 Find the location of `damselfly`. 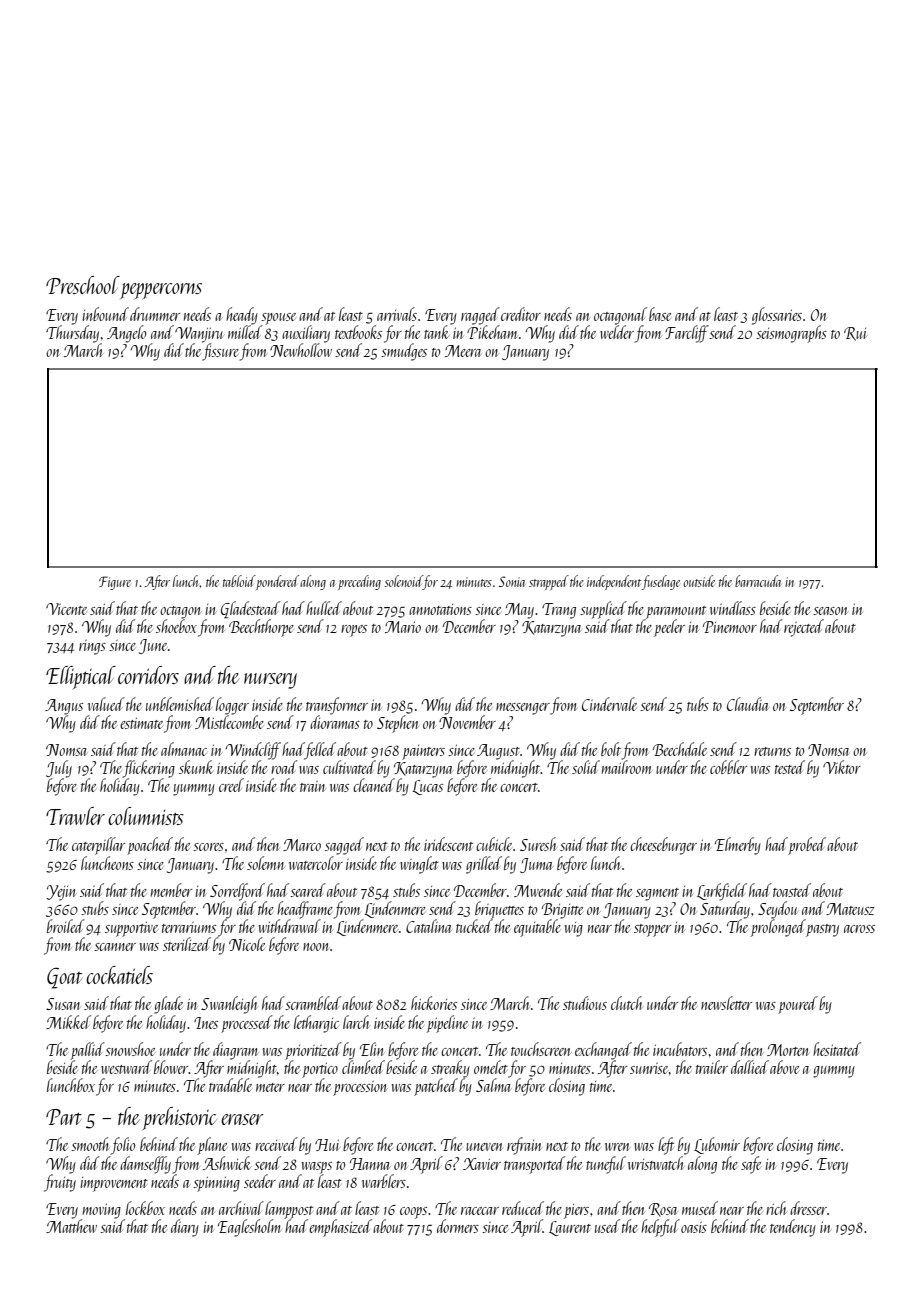

damselfly is located at coordinates (145, 1165).
